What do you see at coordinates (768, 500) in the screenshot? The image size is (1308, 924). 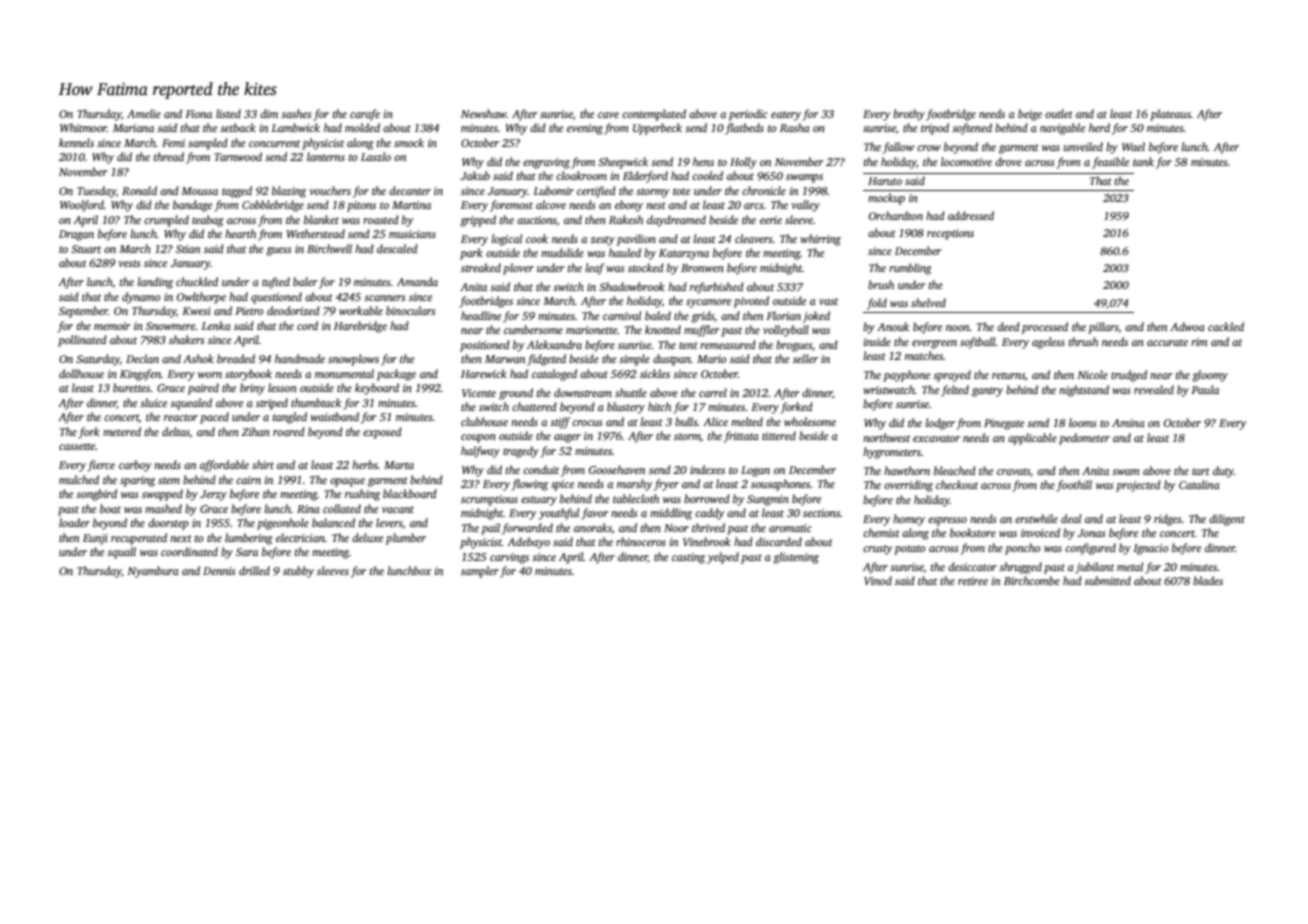 I see `Sungmin` at bounding box center [768, 500].
